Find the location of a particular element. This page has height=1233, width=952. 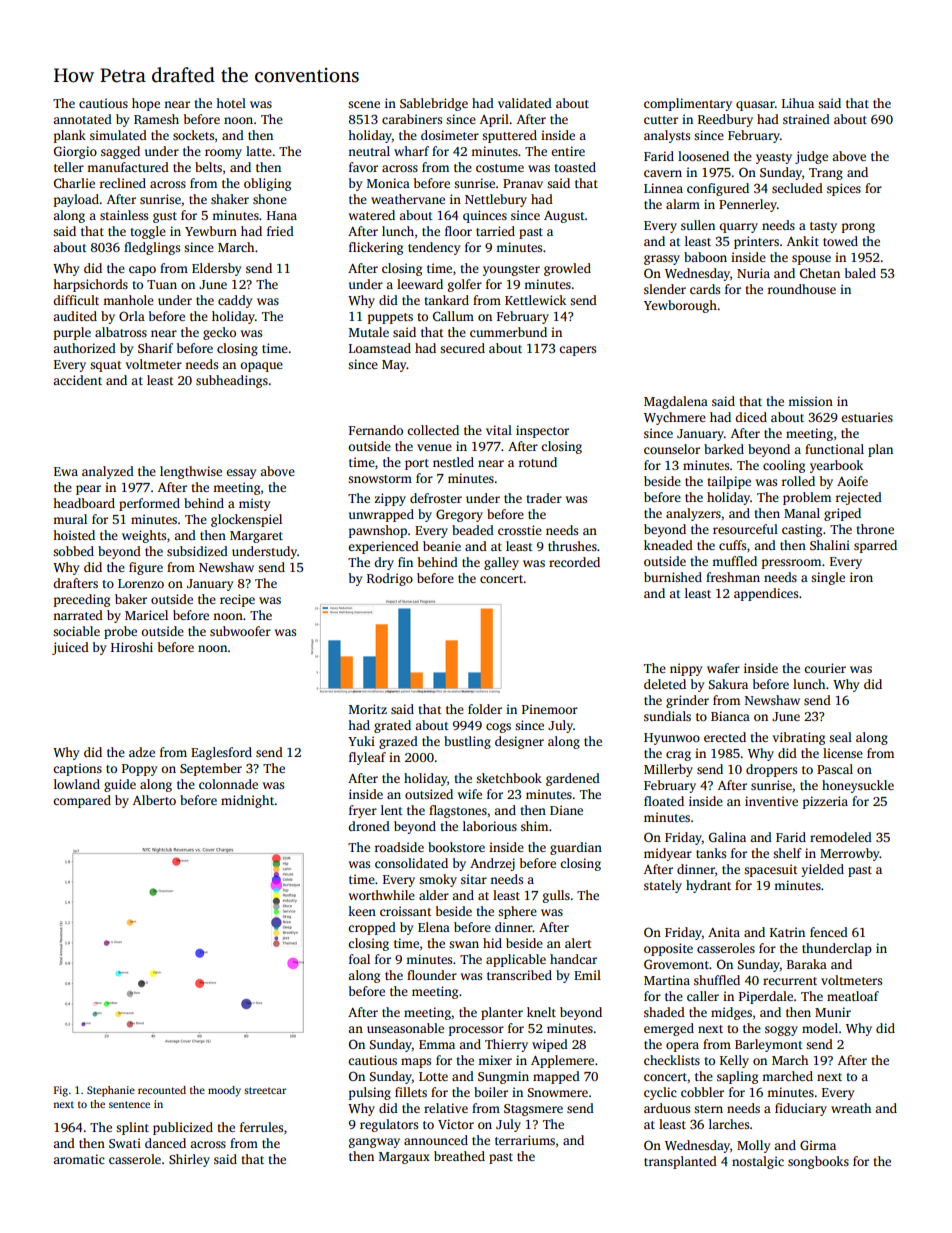

cyclic is located at coordinates (660, 1093).
